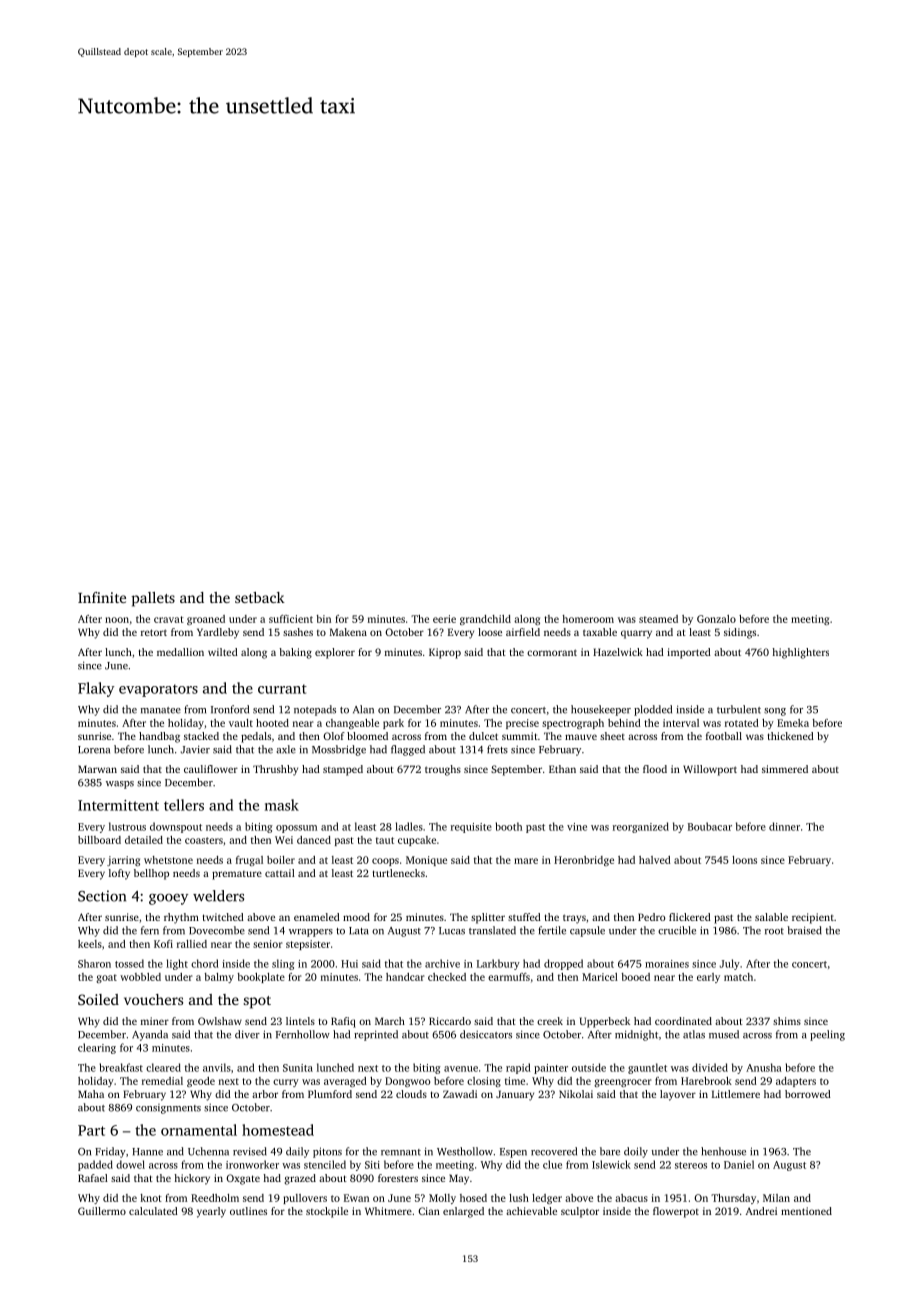 This screenshot has height=1308, width=924. Describe the element at coordinates (409, 826) in the screenshot. I see `ladles` at that location.
